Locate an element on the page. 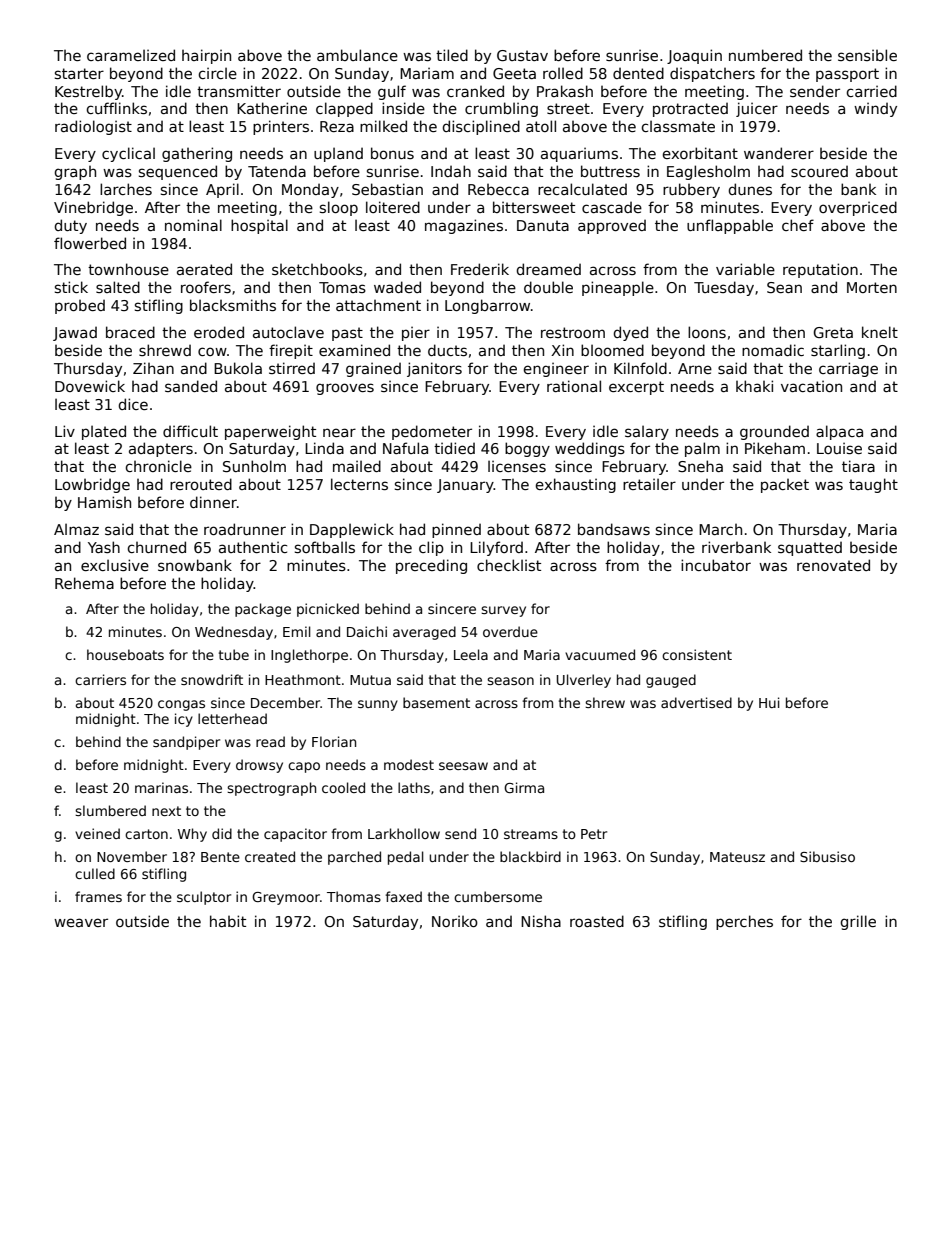 This document has height=1233, width=952. habit is located at coordinates (228, 921).
